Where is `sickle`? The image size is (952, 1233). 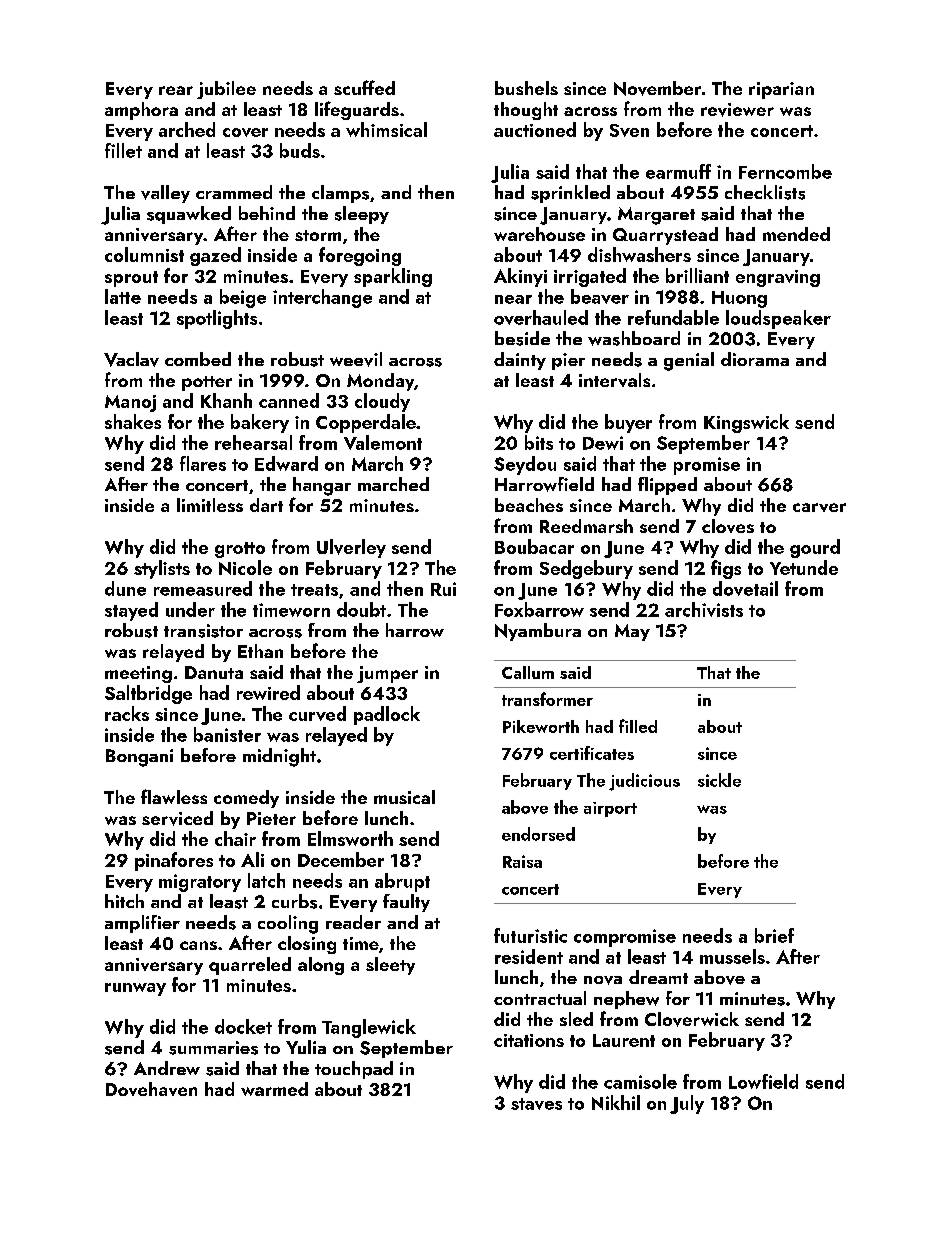
sickle is located at coordinates (719, 780).
